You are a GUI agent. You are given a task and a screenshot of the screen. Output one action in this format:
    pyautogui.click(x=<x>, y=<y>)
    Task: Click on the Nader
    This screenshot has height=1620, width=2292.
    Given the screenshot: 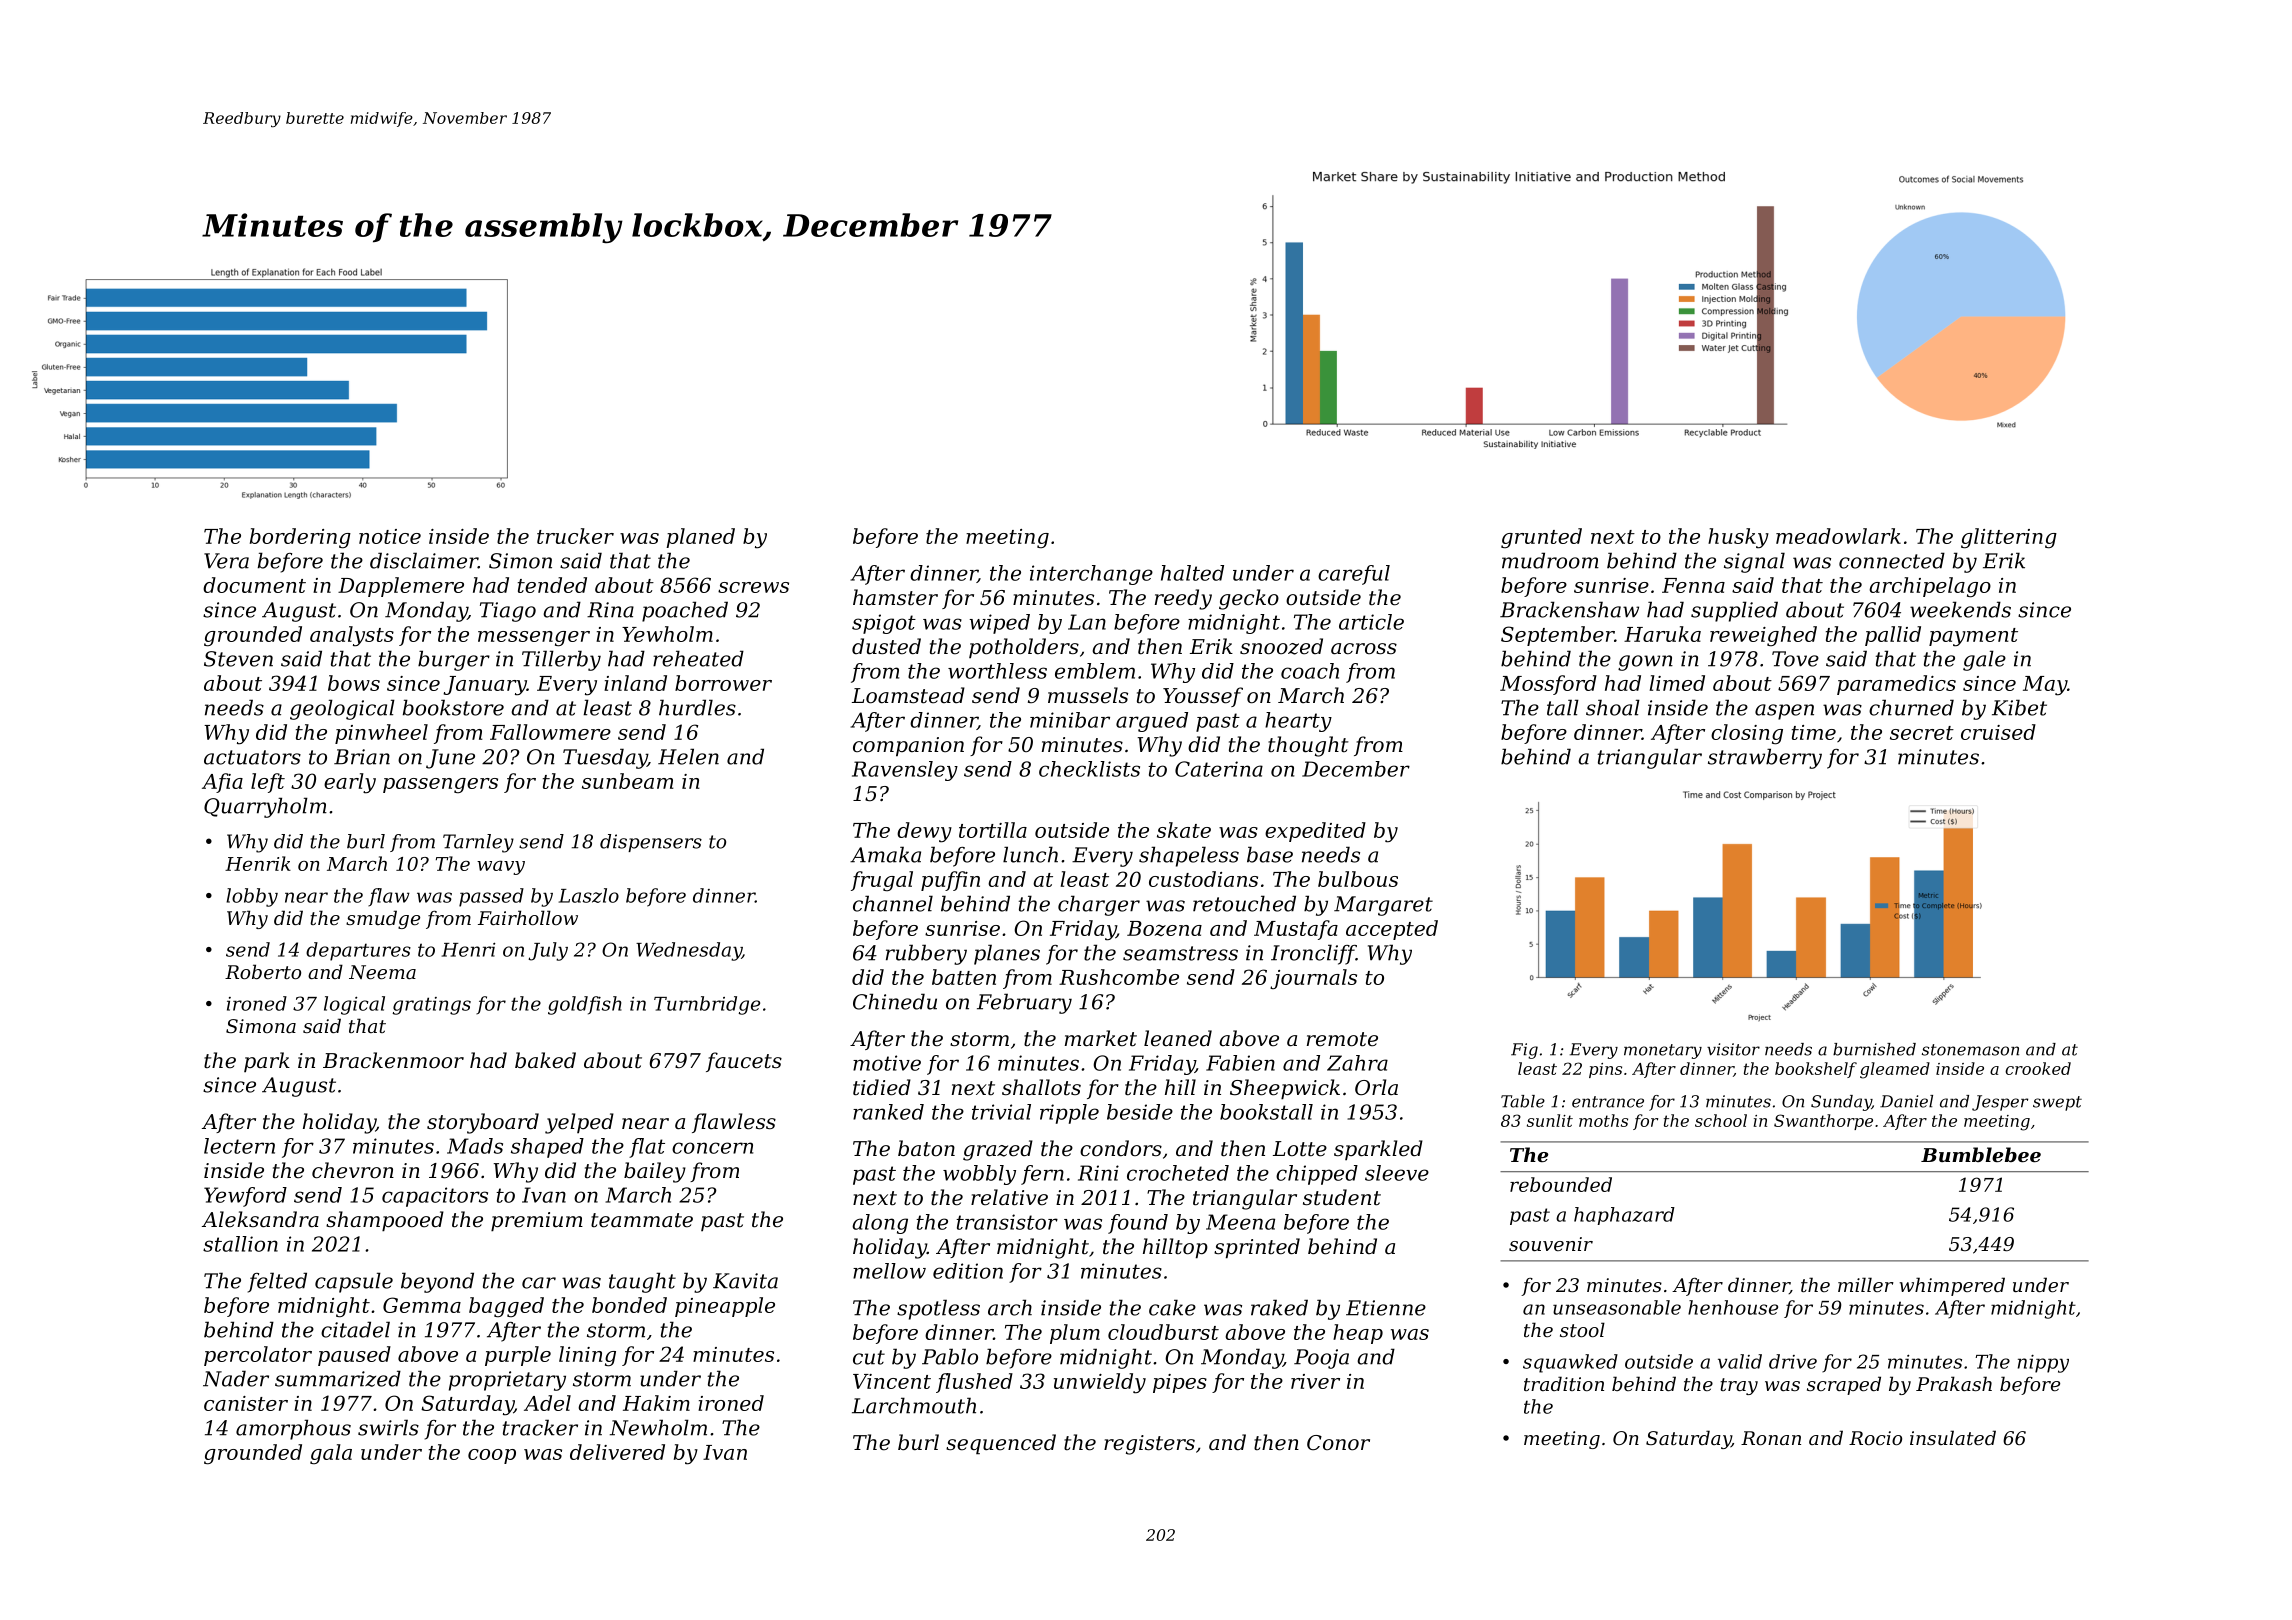 What is the action you would take?
    pyautogui.click(x=236, y=1378)
